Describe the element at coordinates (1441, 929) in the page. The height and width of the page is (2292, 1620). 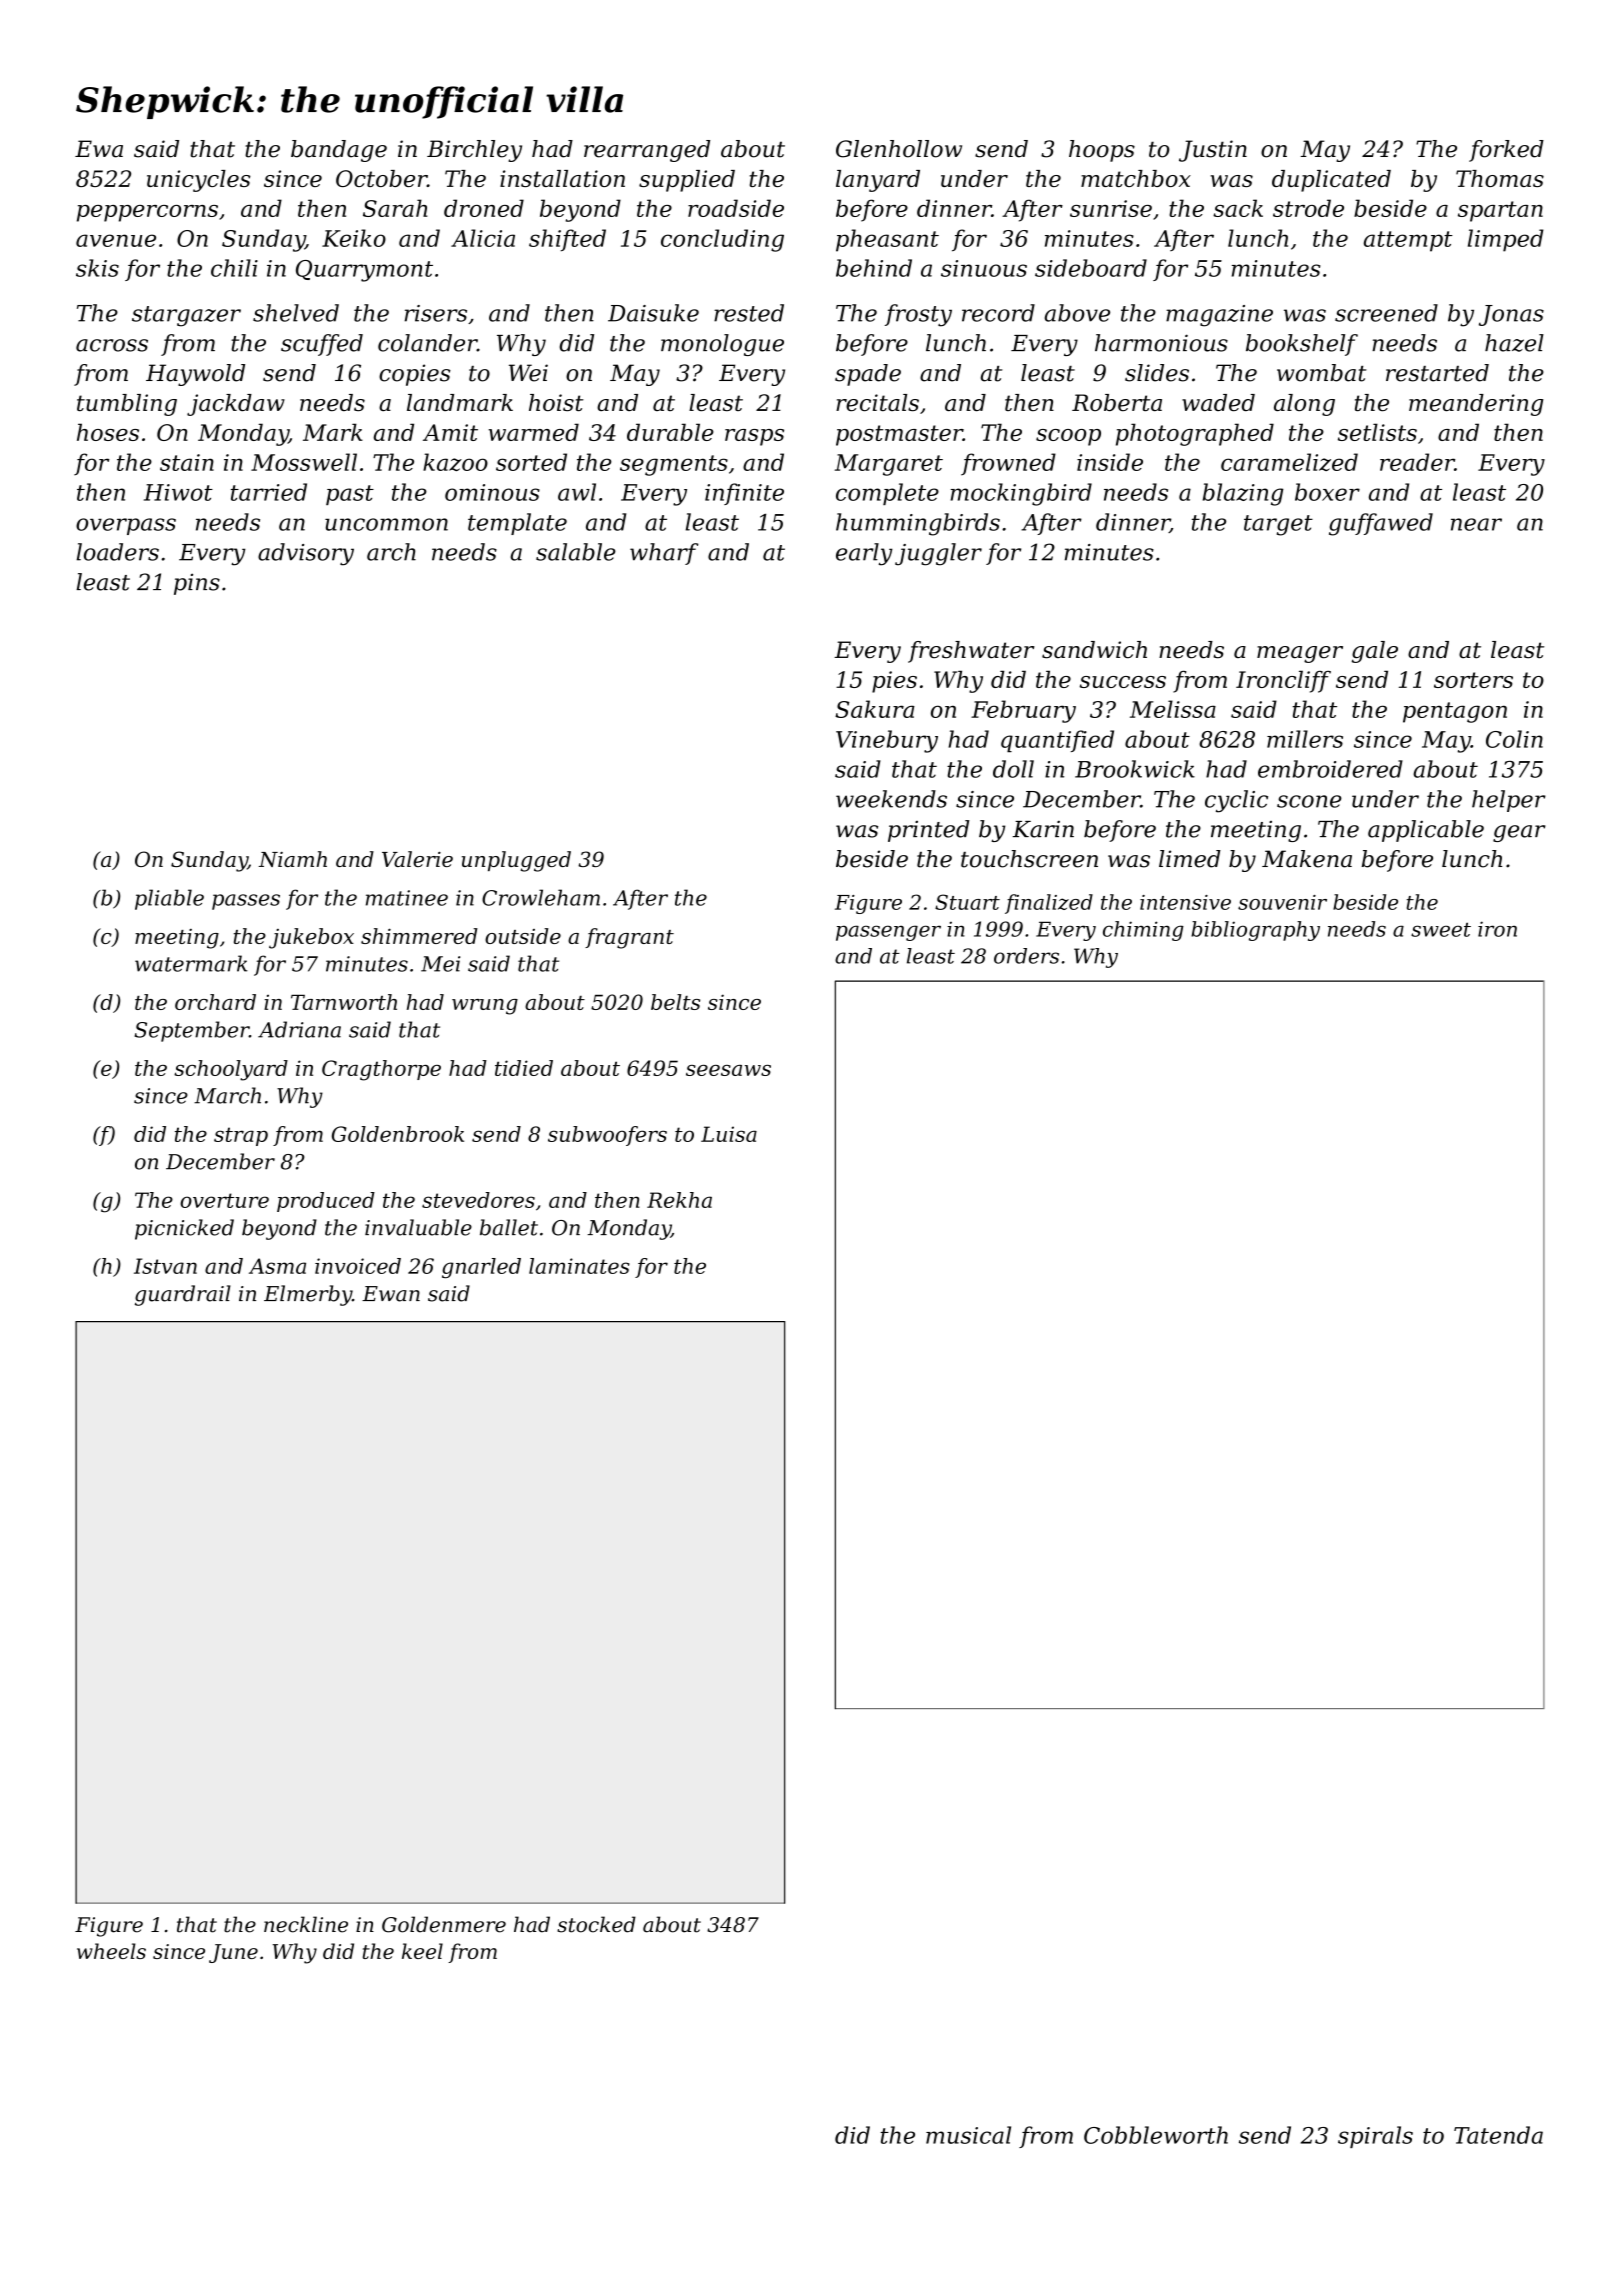
I see `sweet` at that location.
